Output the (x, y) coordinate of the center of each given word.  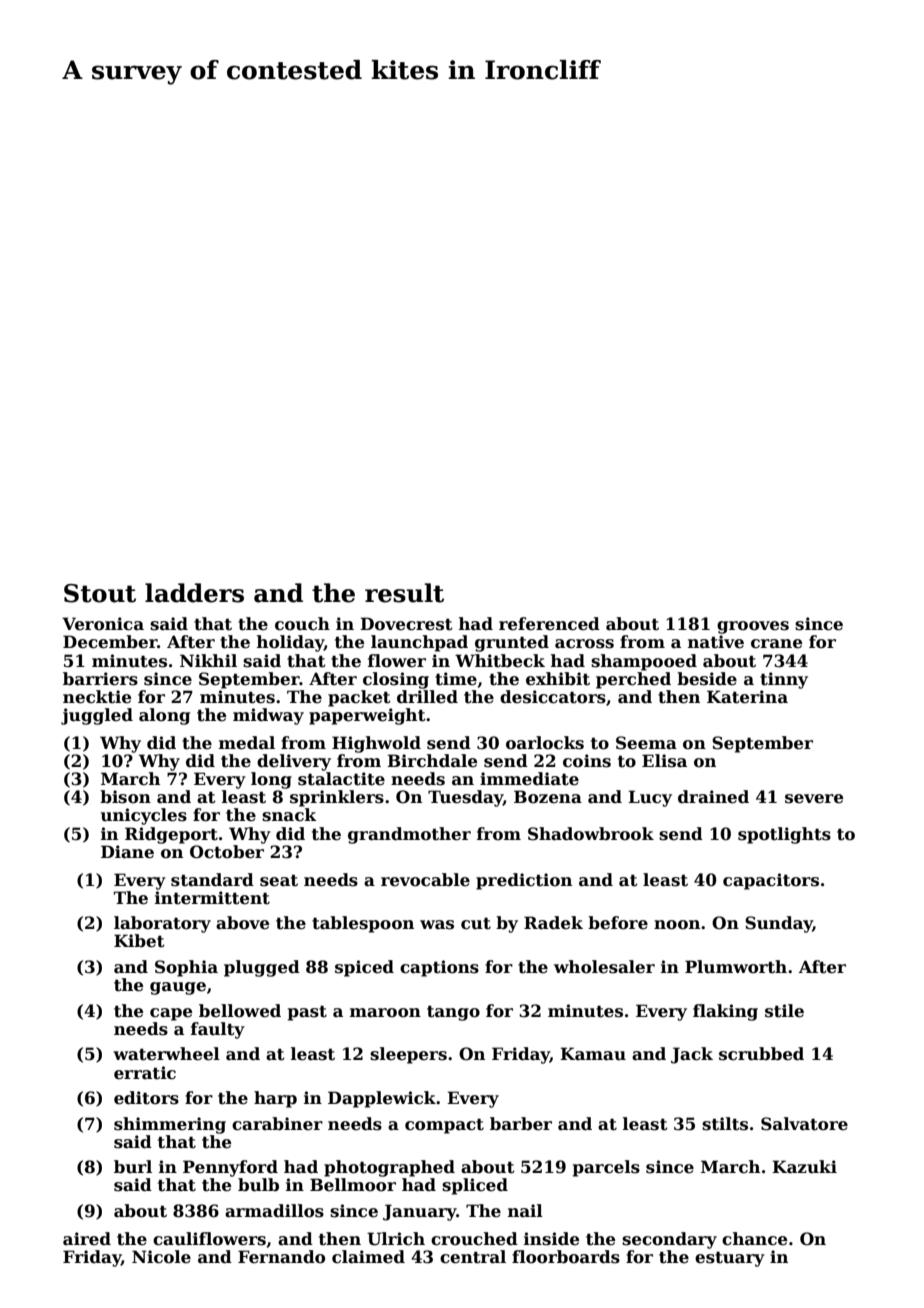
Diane (127, 852)
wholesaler (604, 967)
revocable (425, 880)
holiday (290, 643)
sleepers (408, 1055)
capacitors (771, 881)
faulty (218, 1030)
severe (814, 799)
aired (87, 1239)
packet (359, 698)
